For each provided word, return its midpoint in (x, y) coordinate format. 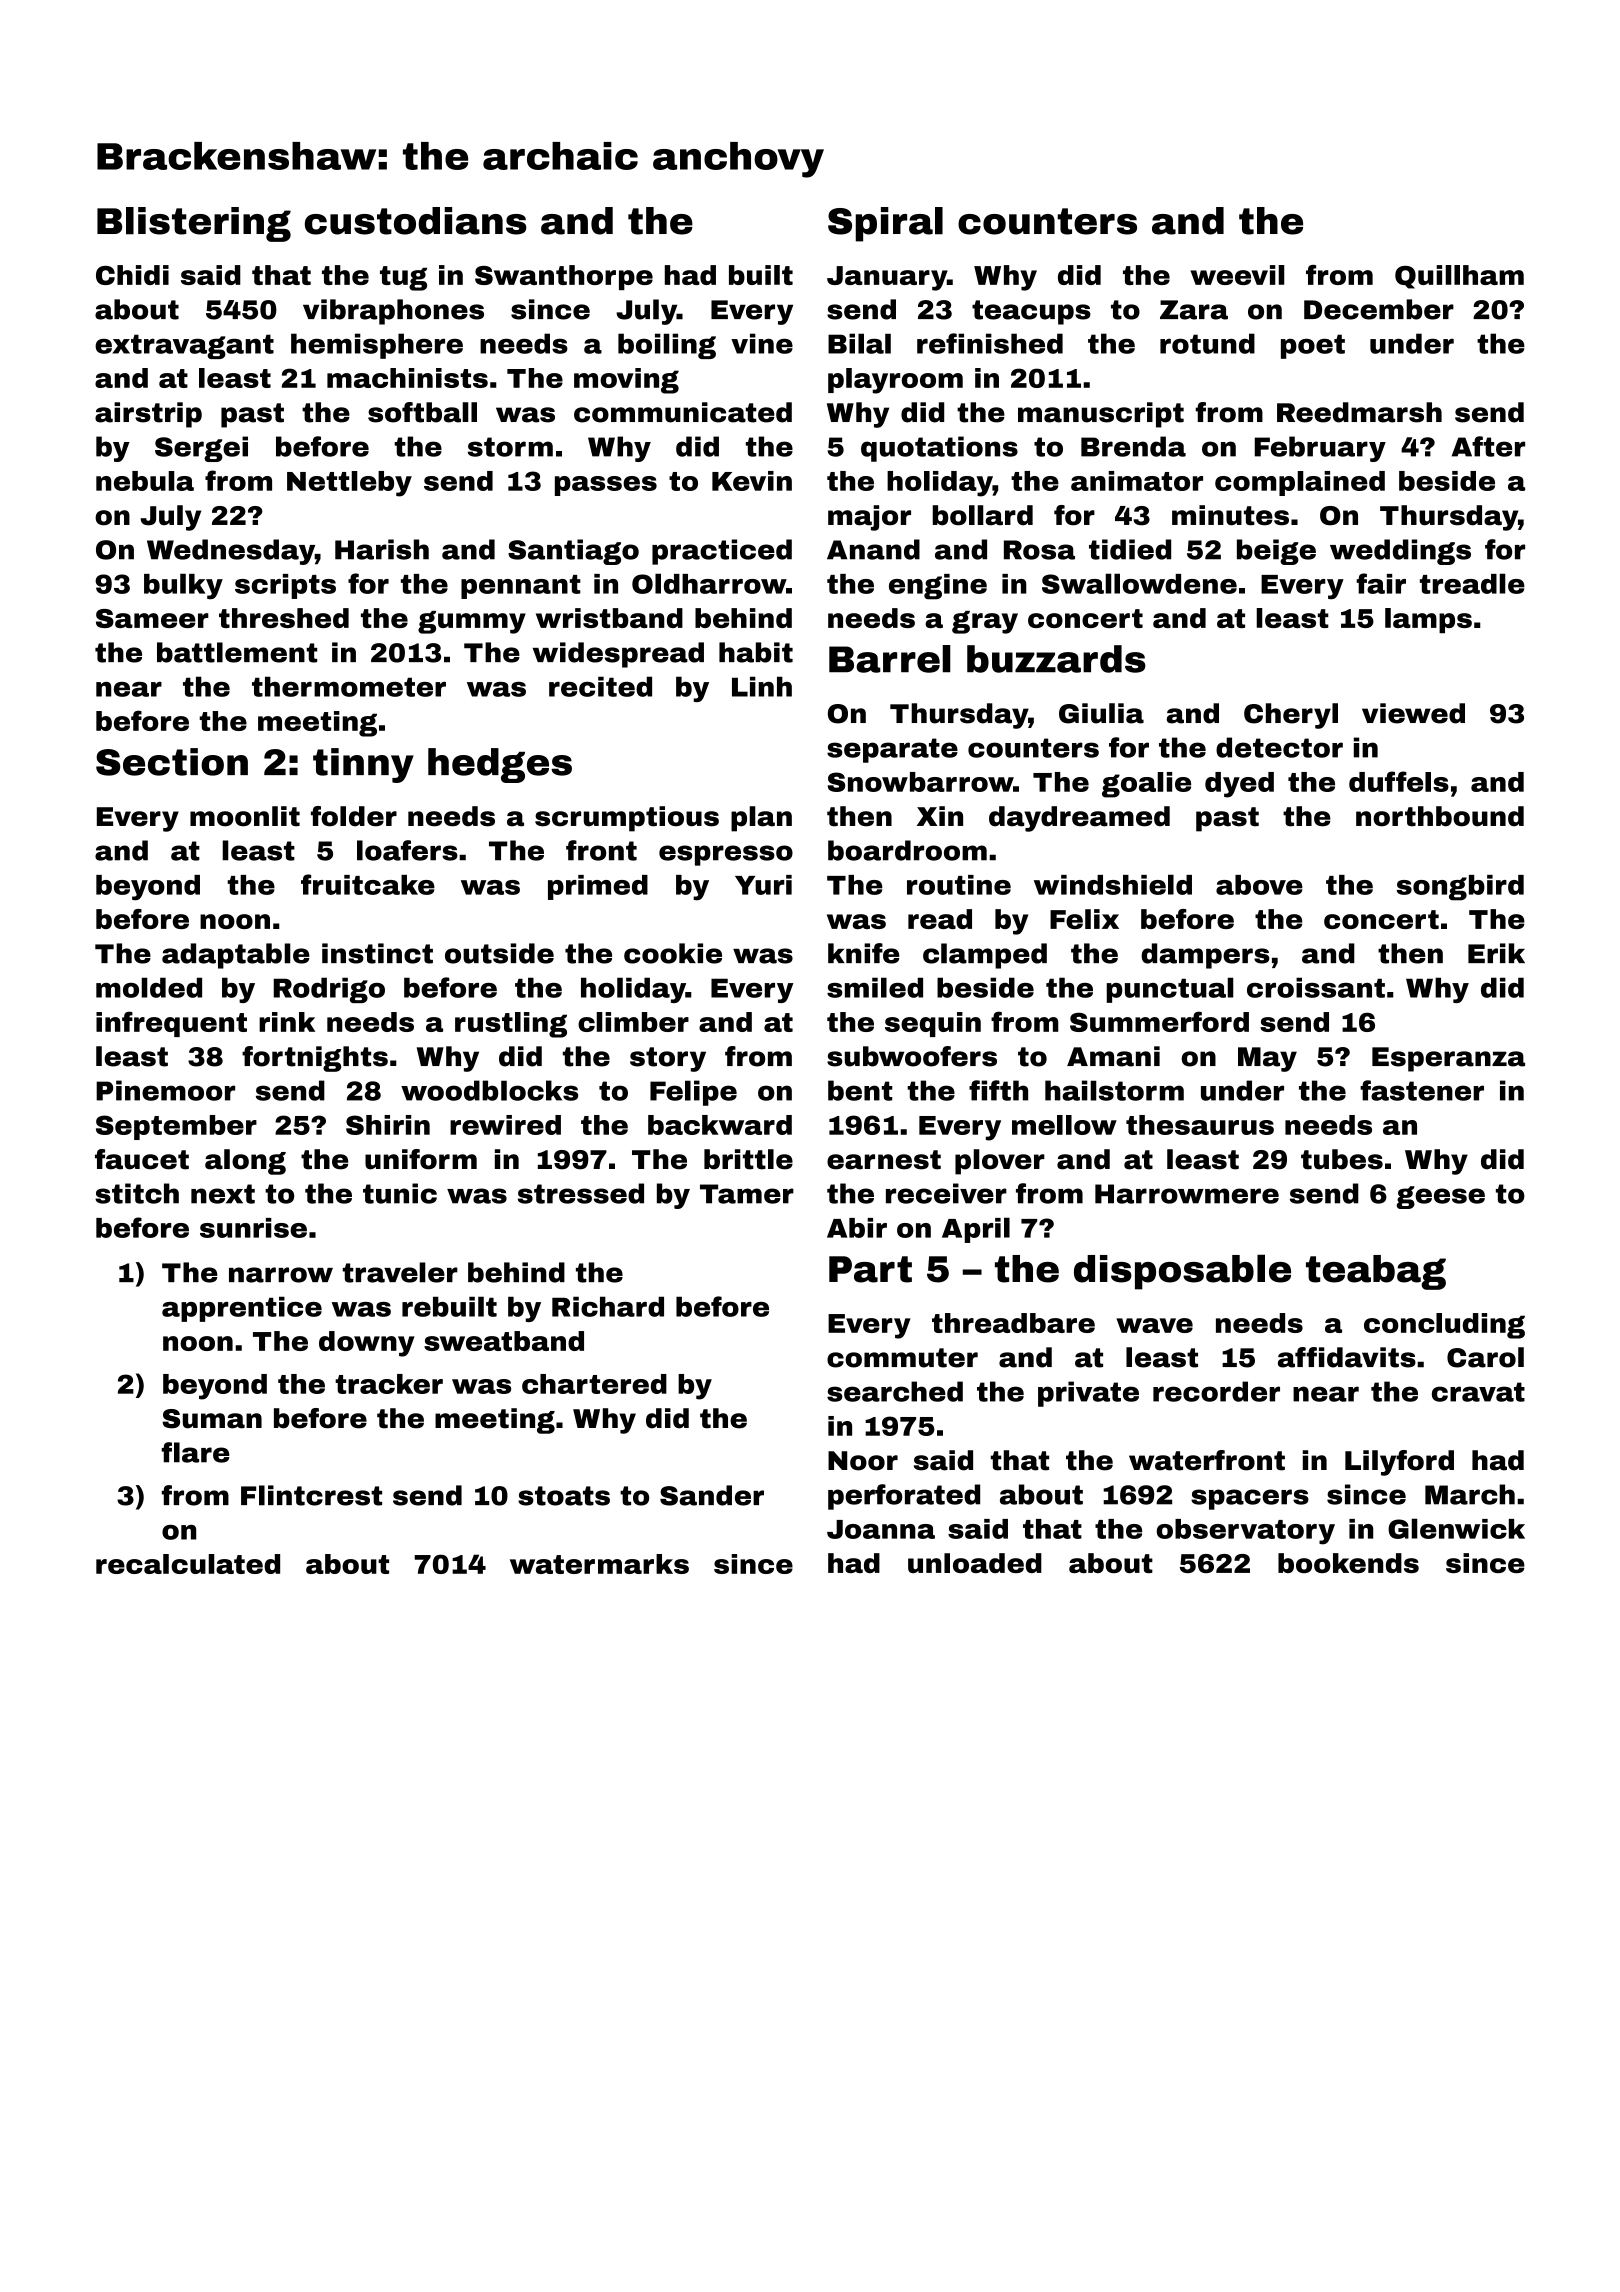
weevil (1237, 275)
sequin (933, 1024)
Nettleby (349, 484)
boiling (667, 346)
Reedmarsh (1359, 412)
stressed (581, 1193)
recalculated (188, 1564)
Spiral (885, 224)
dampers (1205, 956)
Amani (1113, 1056)
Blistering (194, 224)
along (245, 1162)
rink (287, 1022)
